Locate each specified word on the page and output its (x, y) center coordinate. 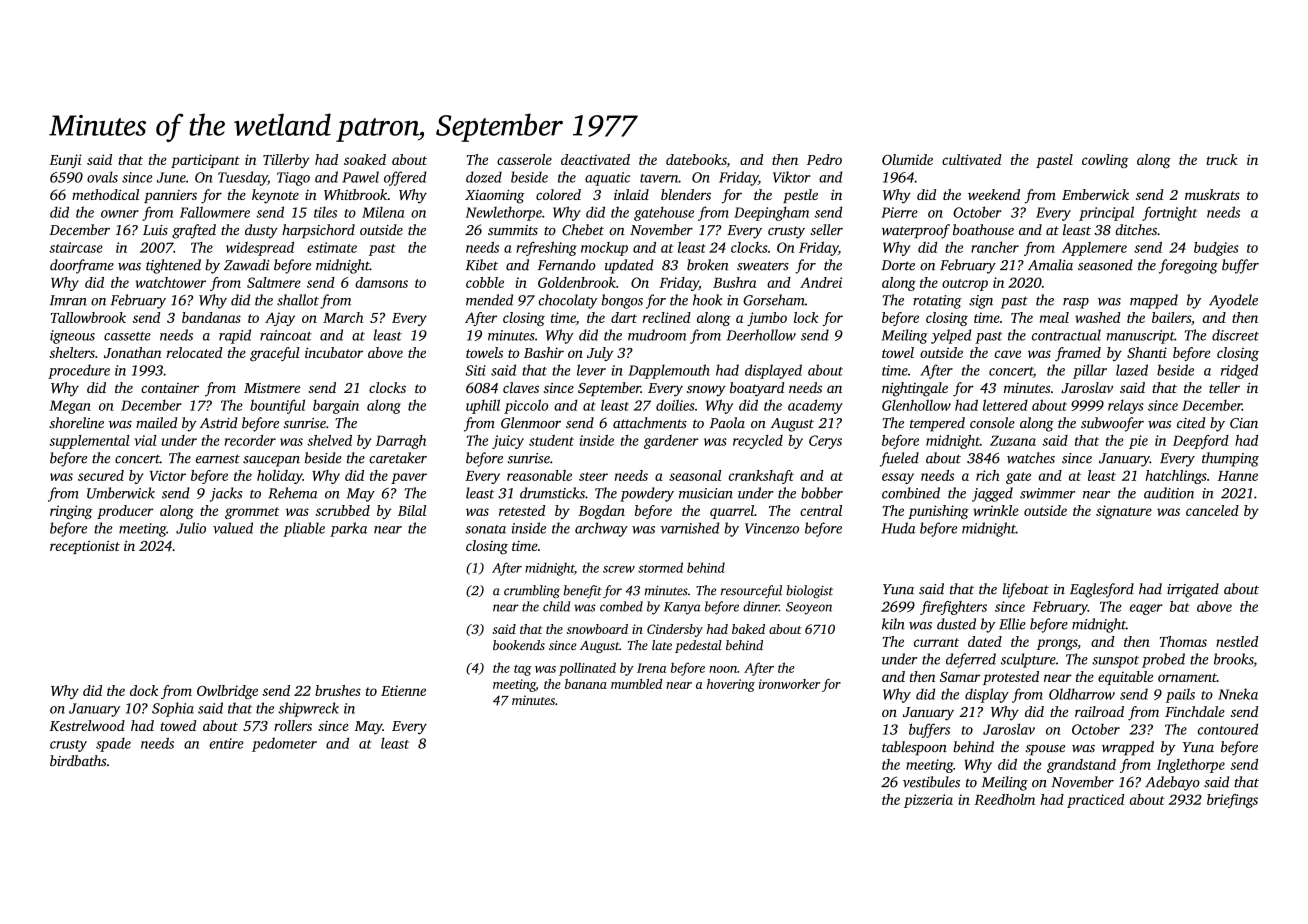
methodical (105, 194)
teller (1224, 387)
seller (826, 229)
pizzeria (928, 801)
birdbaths (78, 760)
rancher (995, 247)
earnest (218, 459)
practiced (1095, 801)
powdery (647, 494)
